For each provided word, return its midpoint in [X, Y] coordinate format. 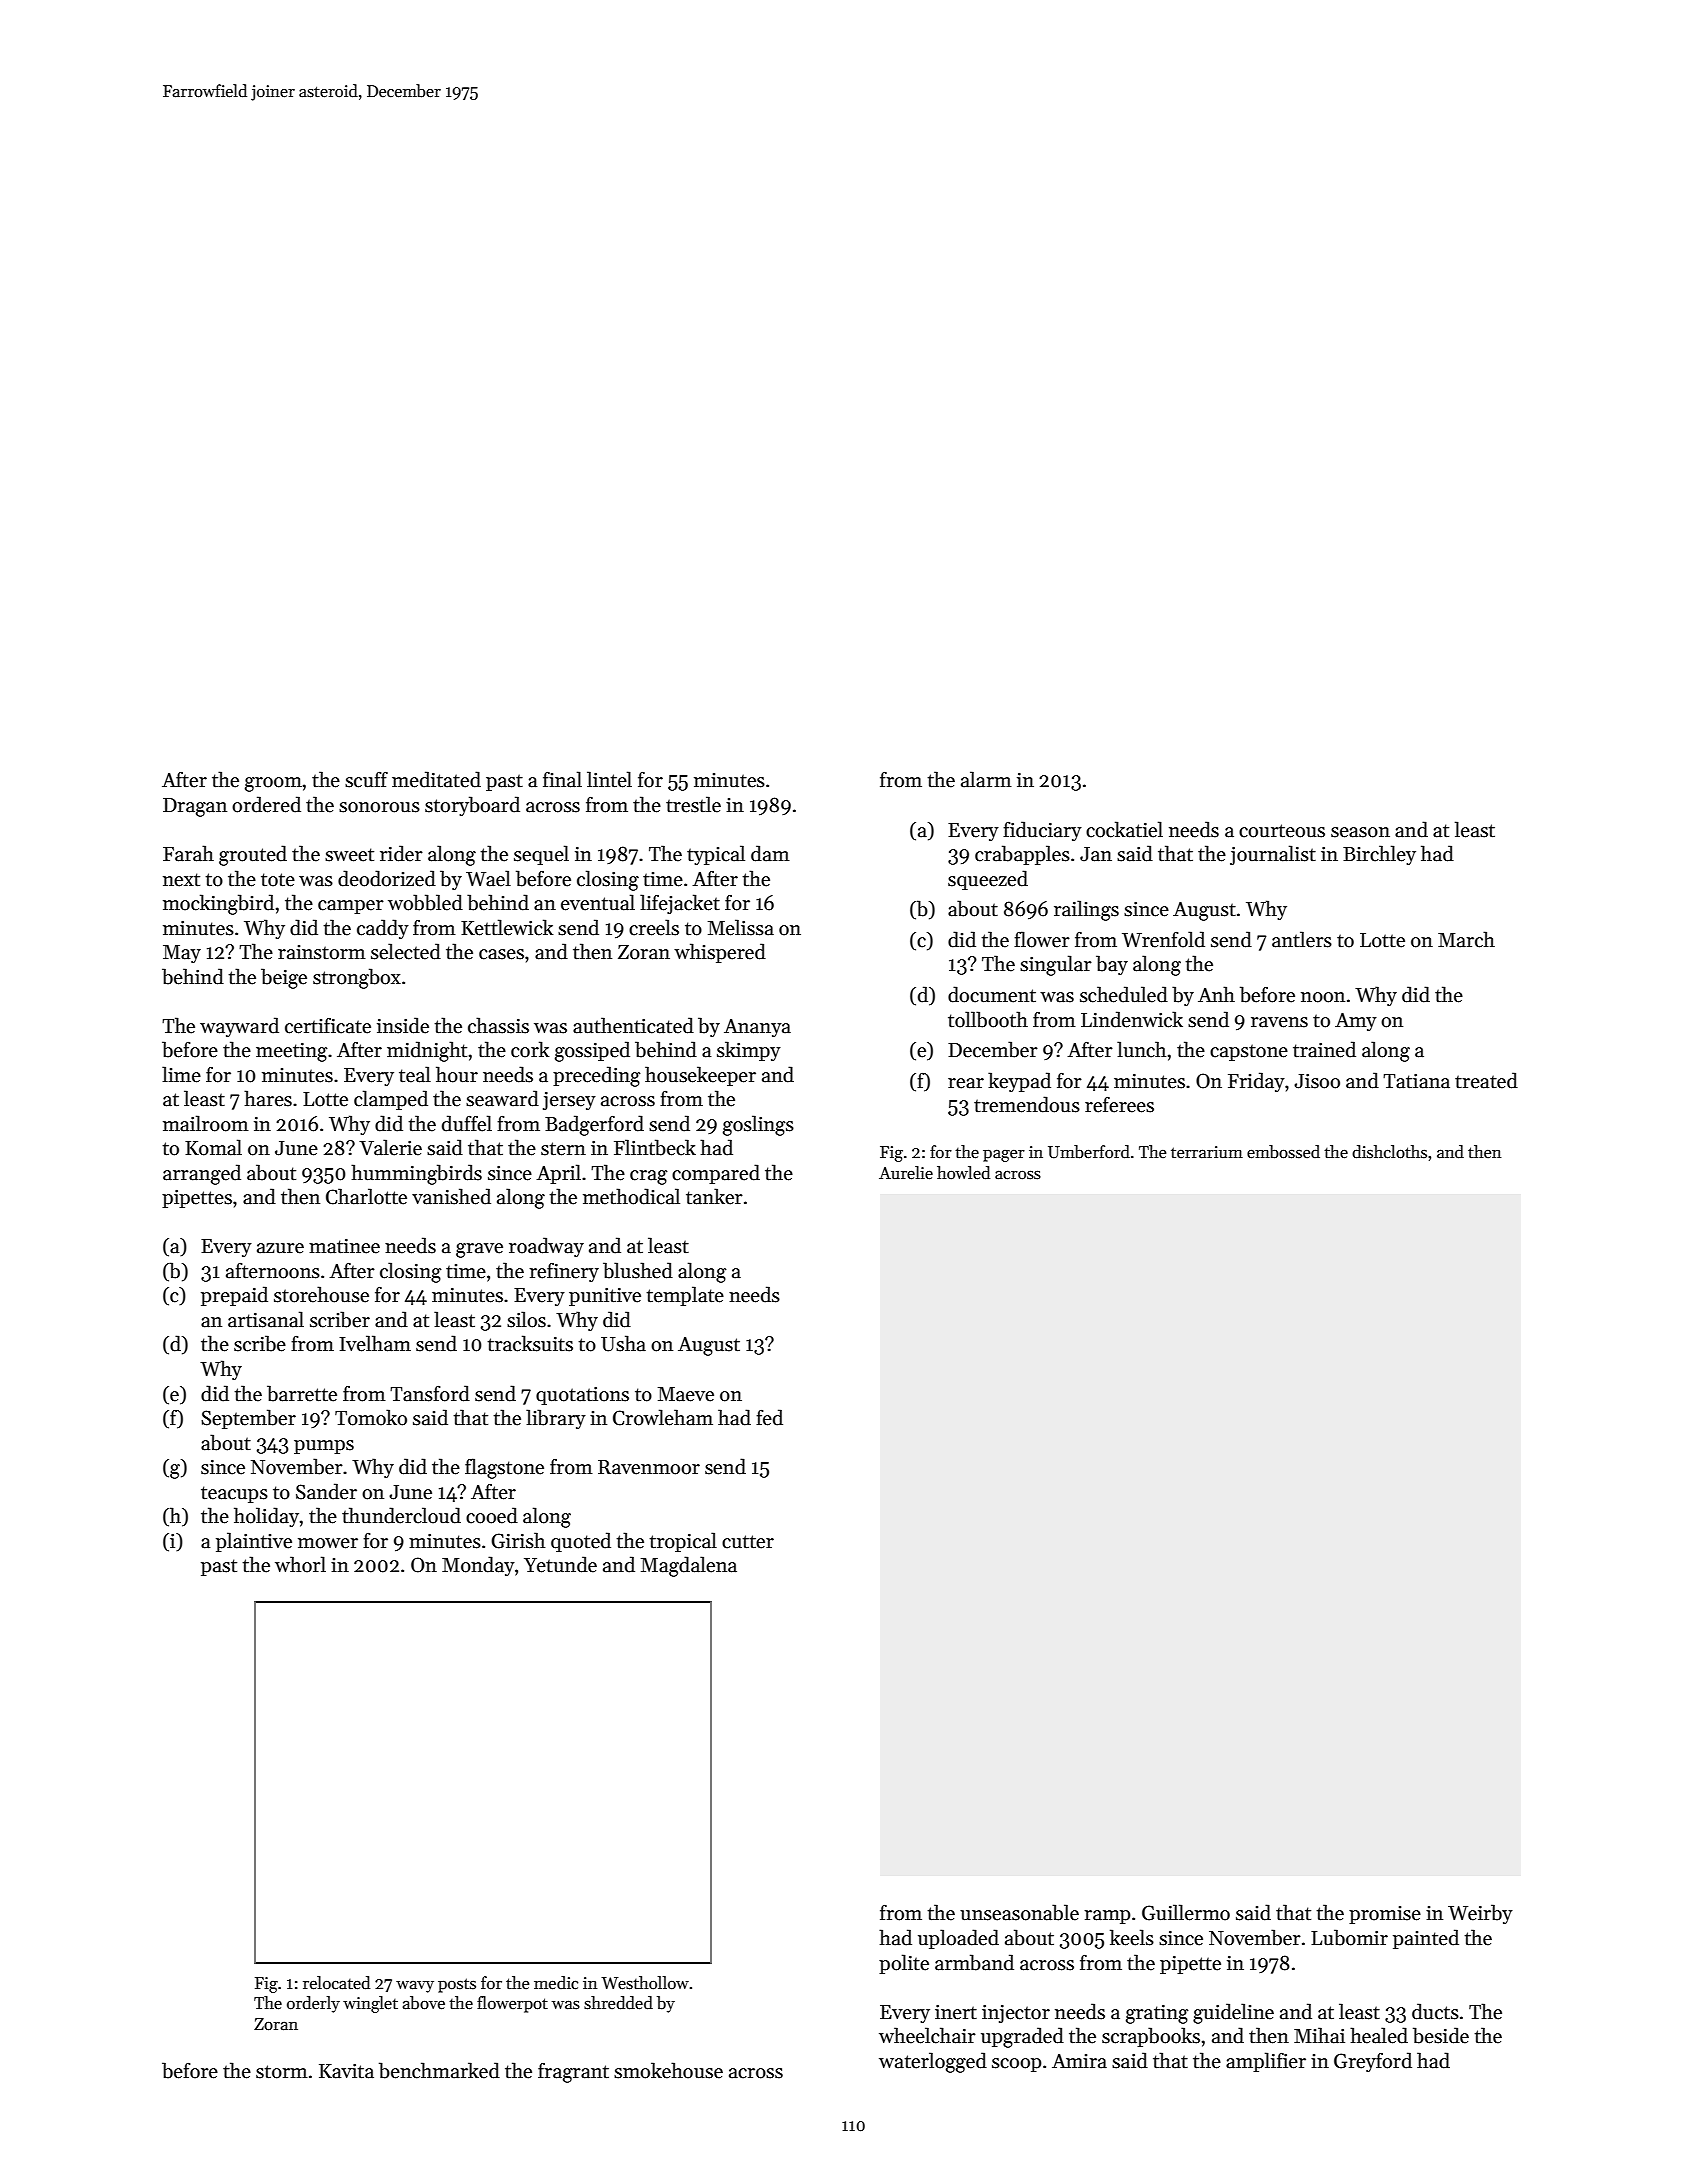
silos [526, 1319]
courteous [1282, 831]
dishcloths [1389, 1152]
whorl [300, 1564]
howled [963, 1173]
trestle [693, 804]
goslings [758, 1125]
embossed [1283, 1152]
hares [268, 1098]
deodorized [387, 878]
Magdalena [689, 1566]
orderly [313, 2004]
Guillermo [1186, 1912]
